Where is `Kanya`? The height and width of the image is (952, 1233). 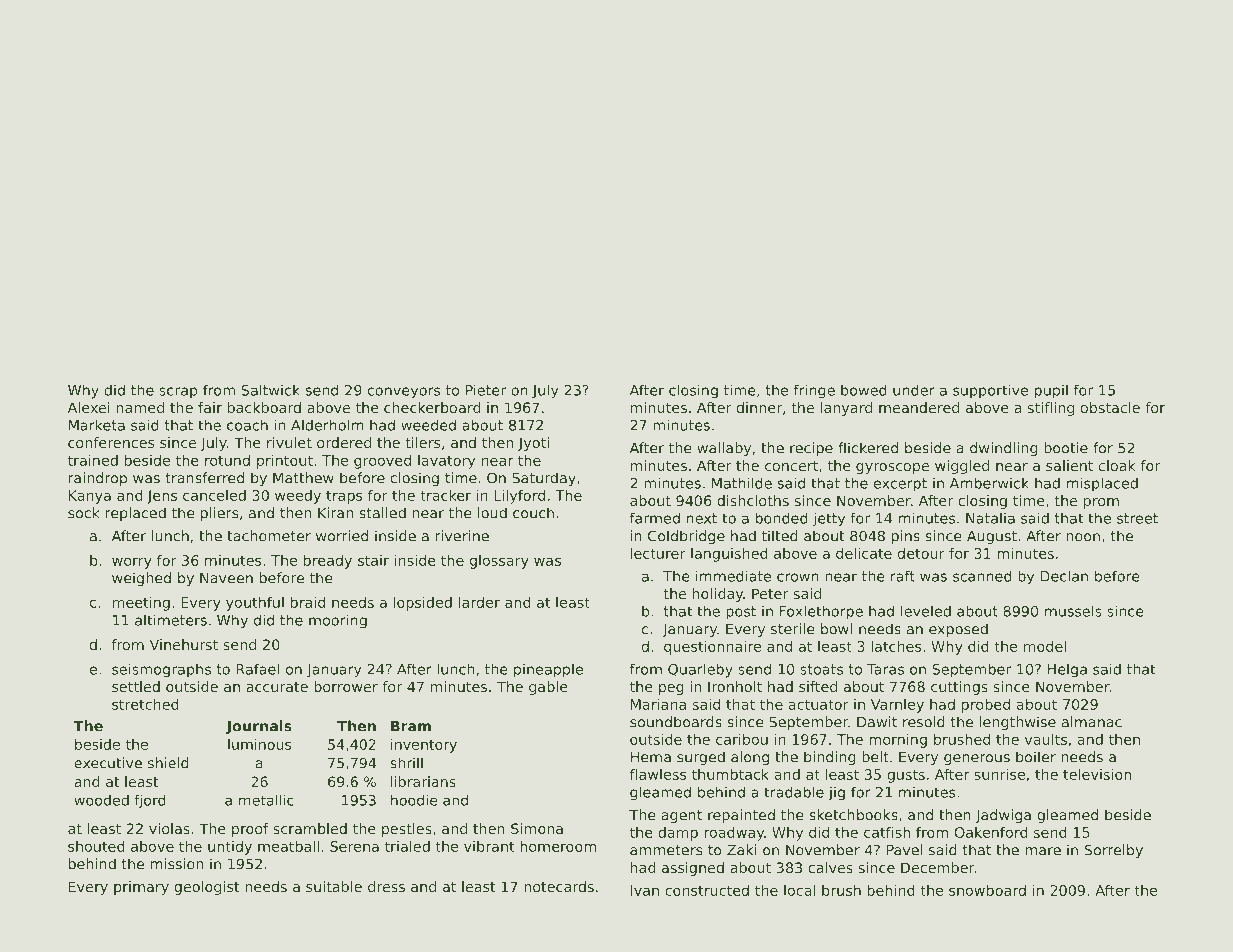
Kanya is located at coordinates (90, 497).
